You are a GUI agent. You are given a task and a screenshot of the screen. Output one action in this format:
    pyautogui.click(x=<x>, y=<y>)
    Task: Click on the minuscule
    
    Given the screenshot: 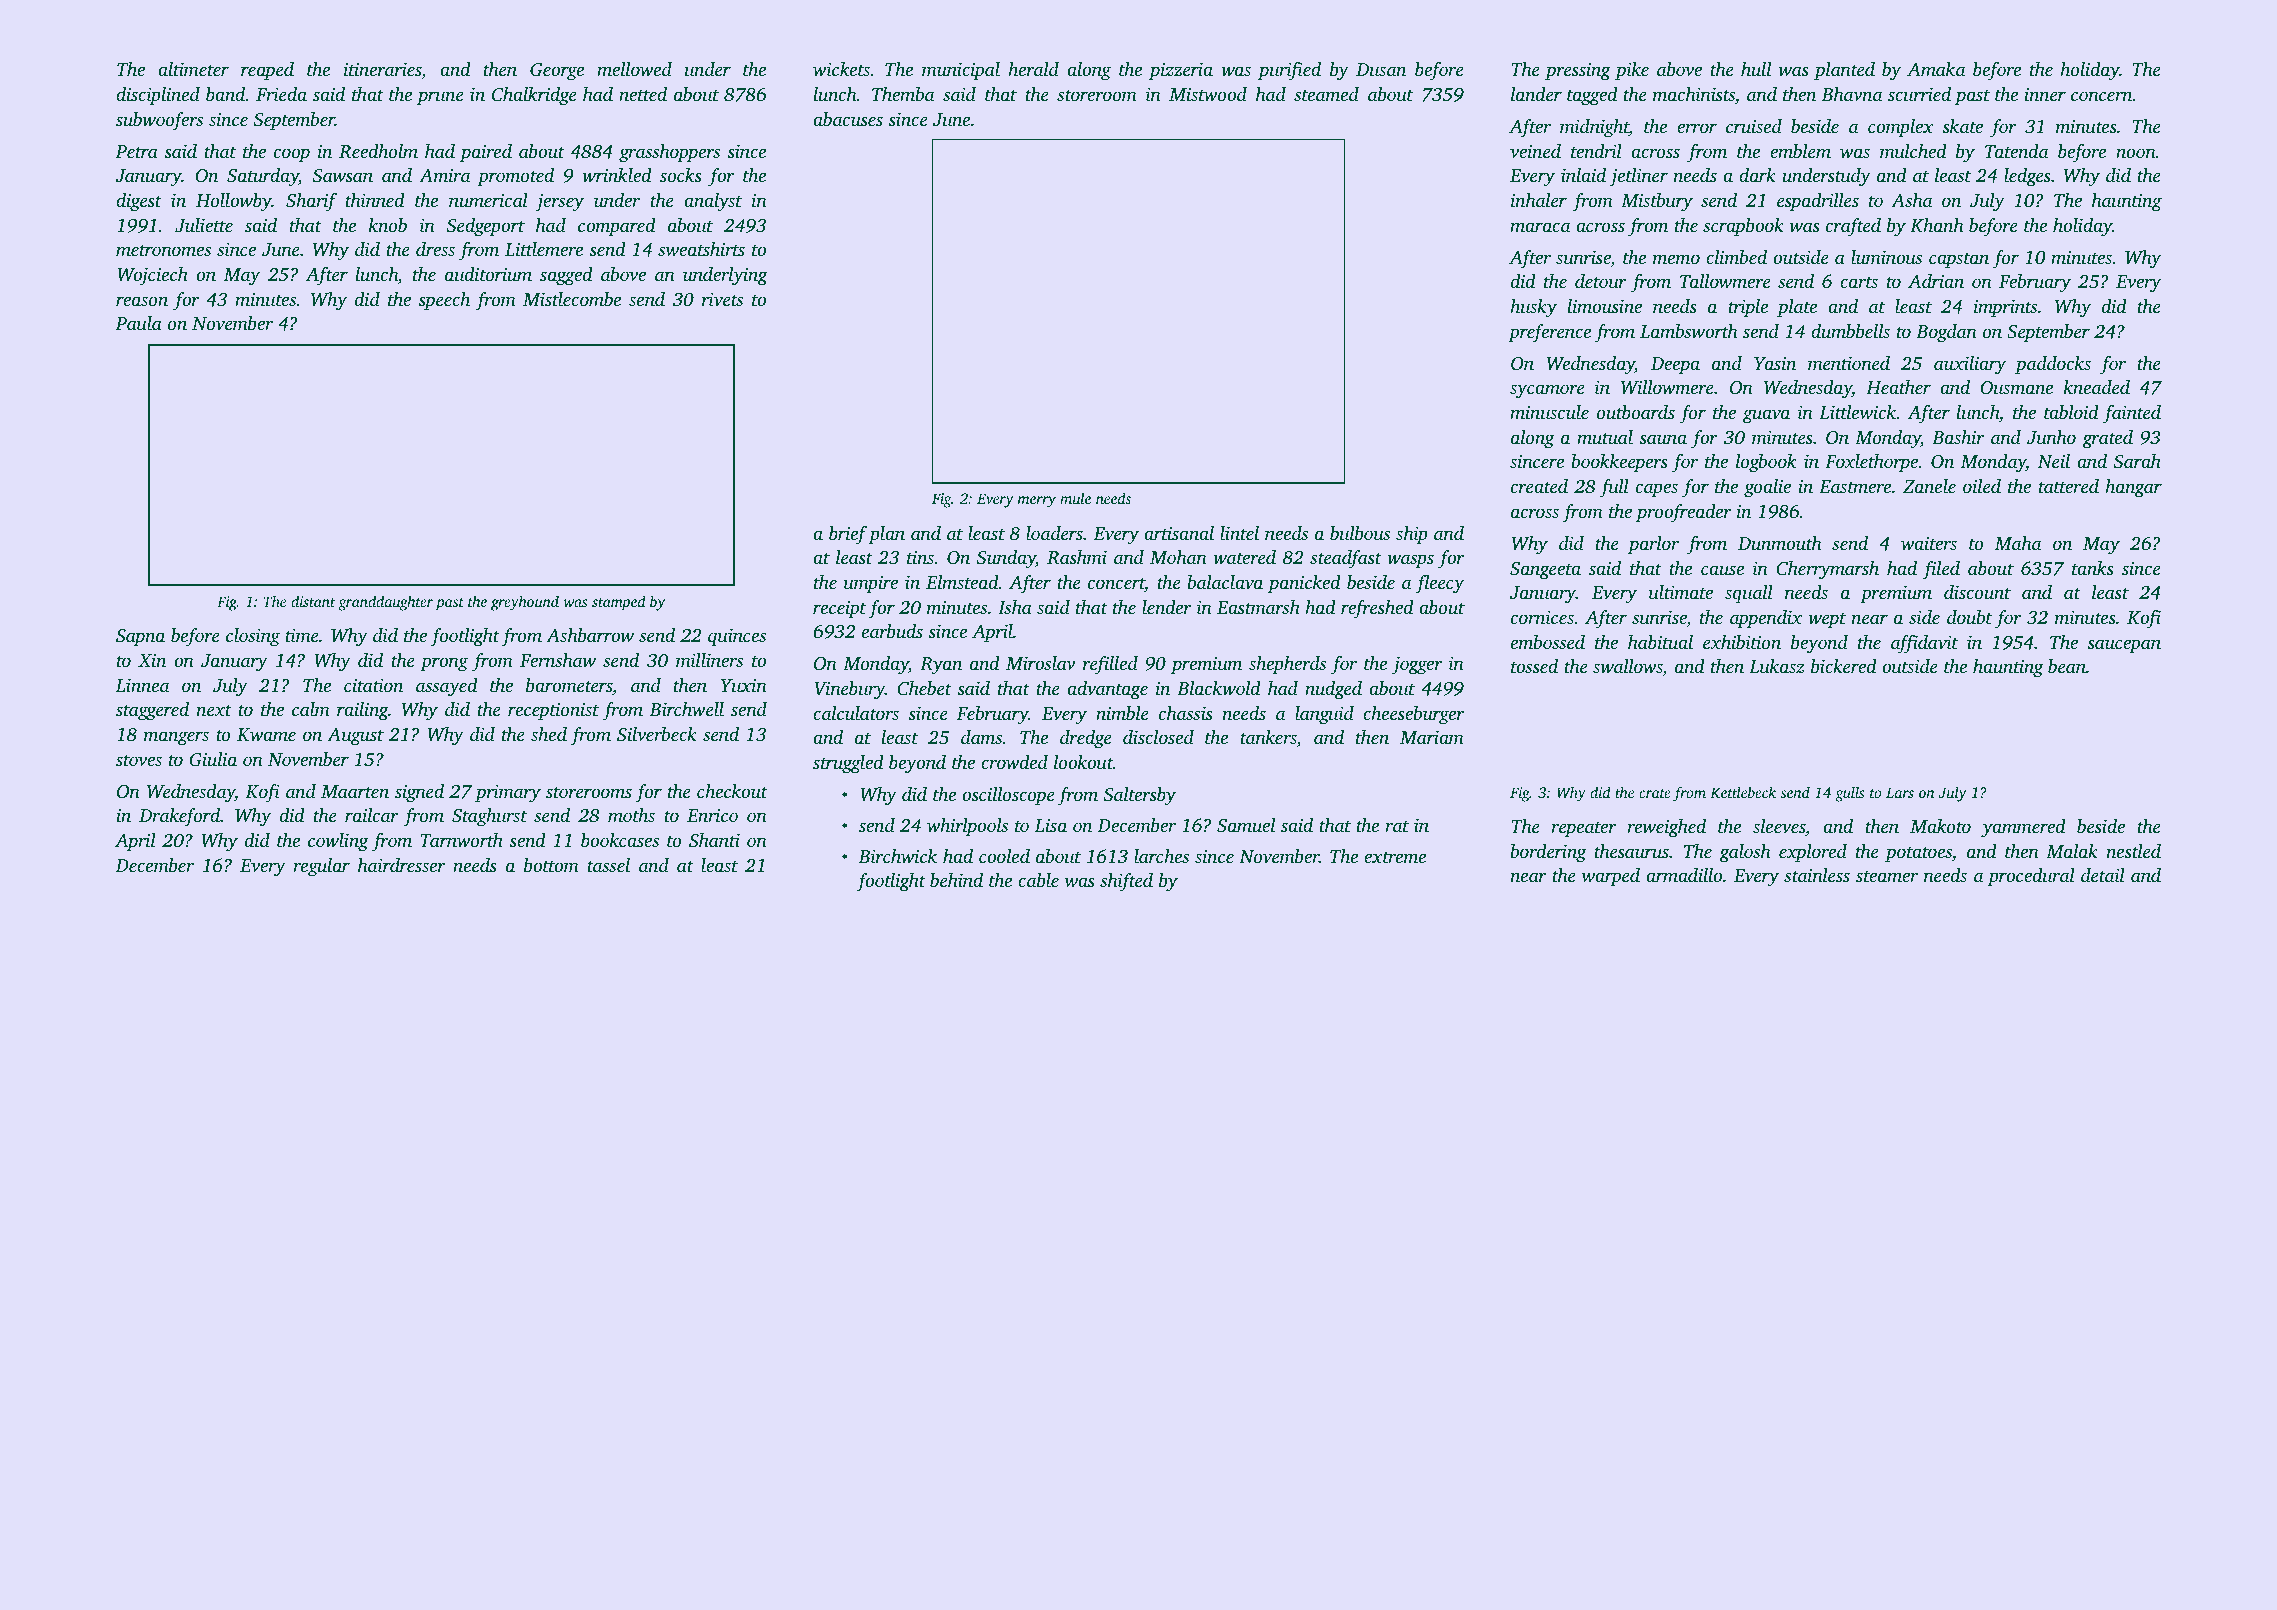 What is the action you would take?
    pyautogui.click(x=1549, y=412)
